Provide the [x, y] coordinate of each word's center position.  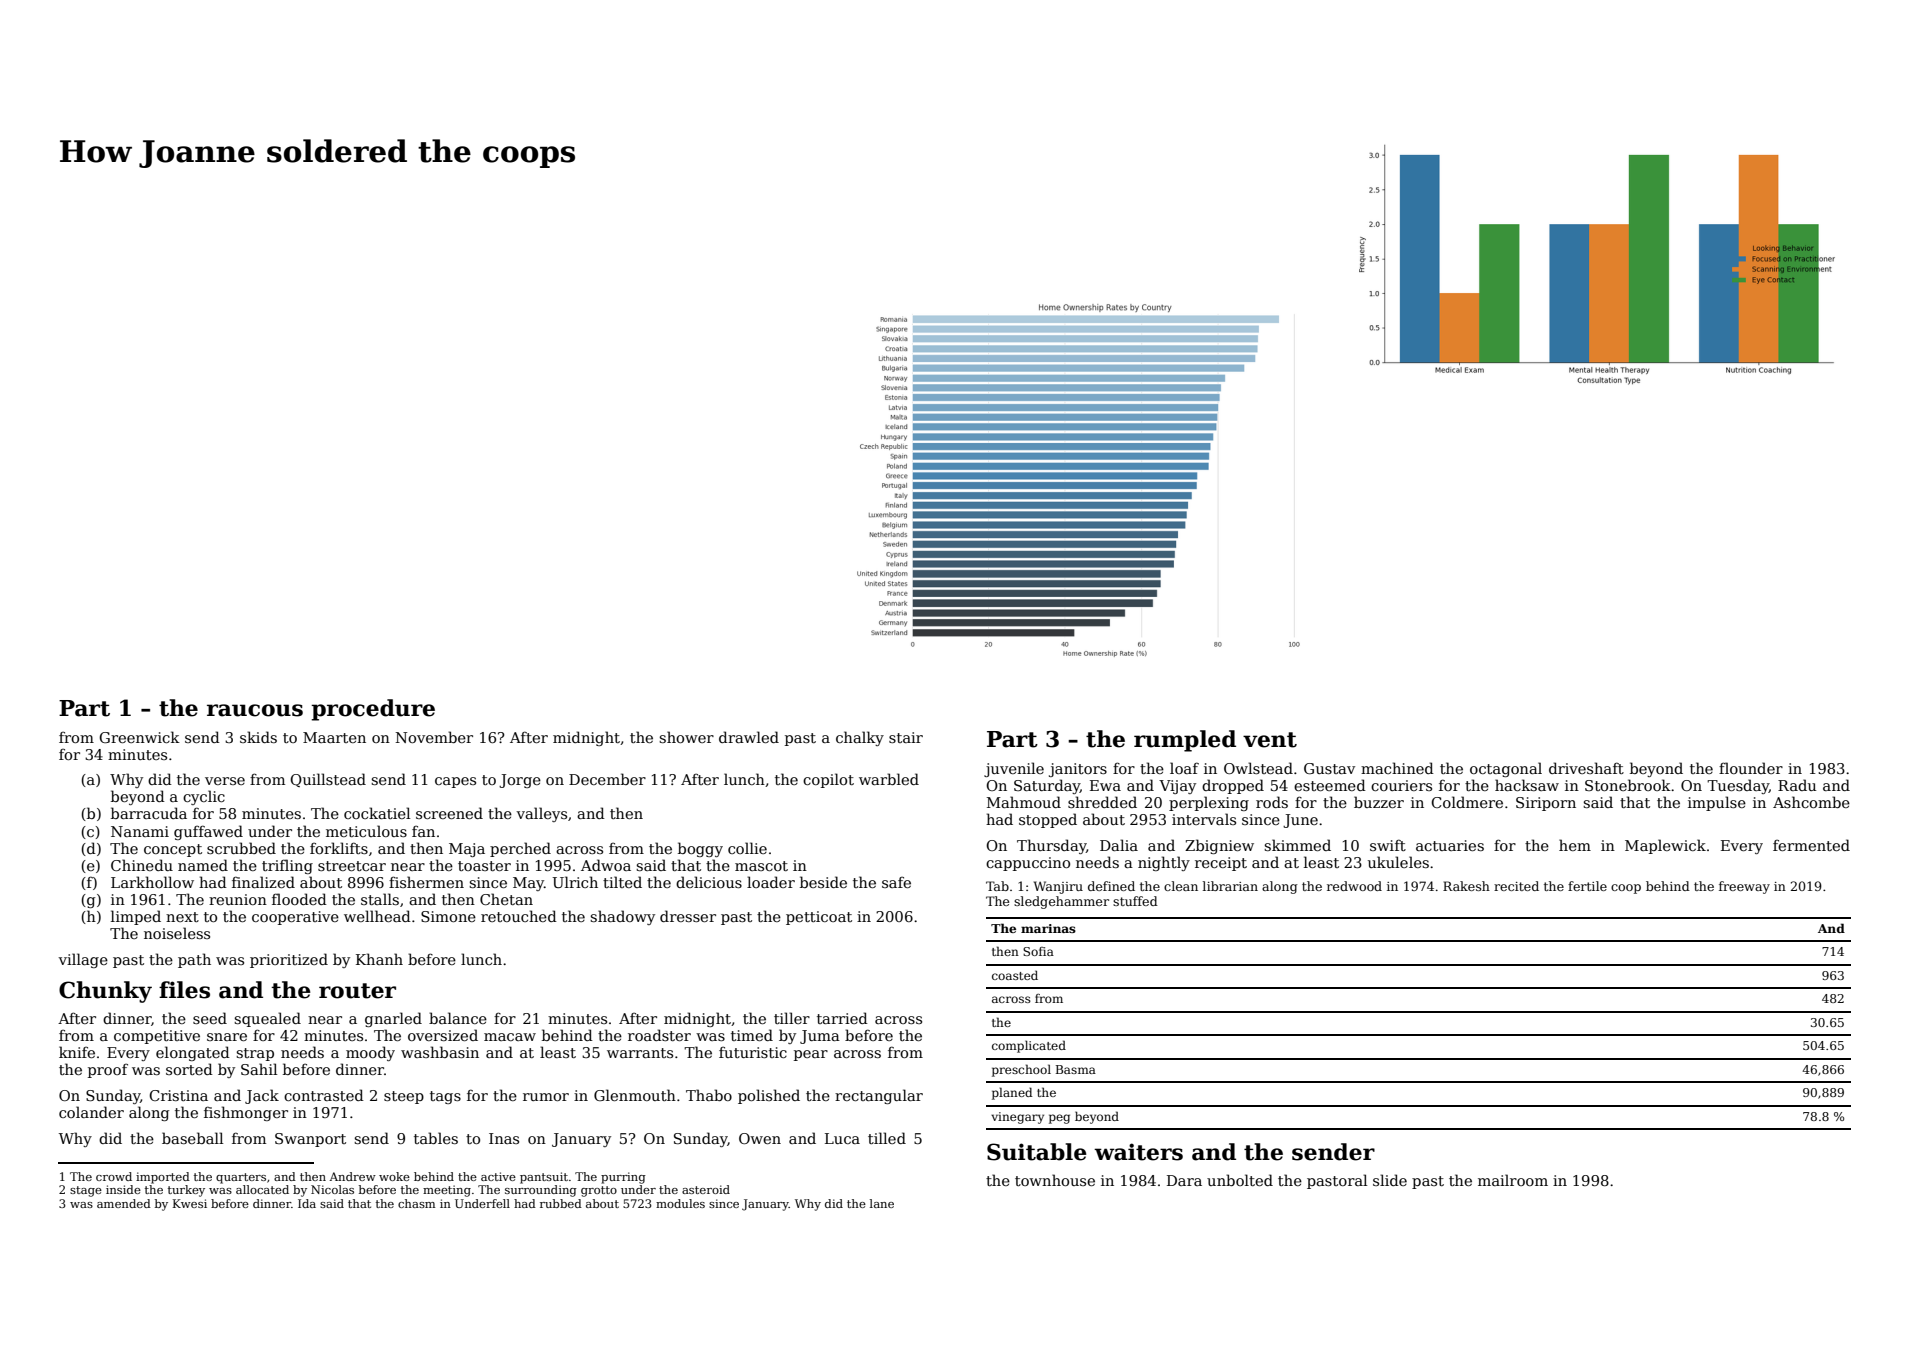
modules [680, 1203]
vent [1270, 740]
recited [1516, 886]
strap [255, 1054]
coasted [1015, 975]
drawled [749, 737]
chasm [416, 1203]
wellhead [377, 916]
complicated [1029, 1046]
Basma [1076, 1069]
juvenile [1014, 769]
